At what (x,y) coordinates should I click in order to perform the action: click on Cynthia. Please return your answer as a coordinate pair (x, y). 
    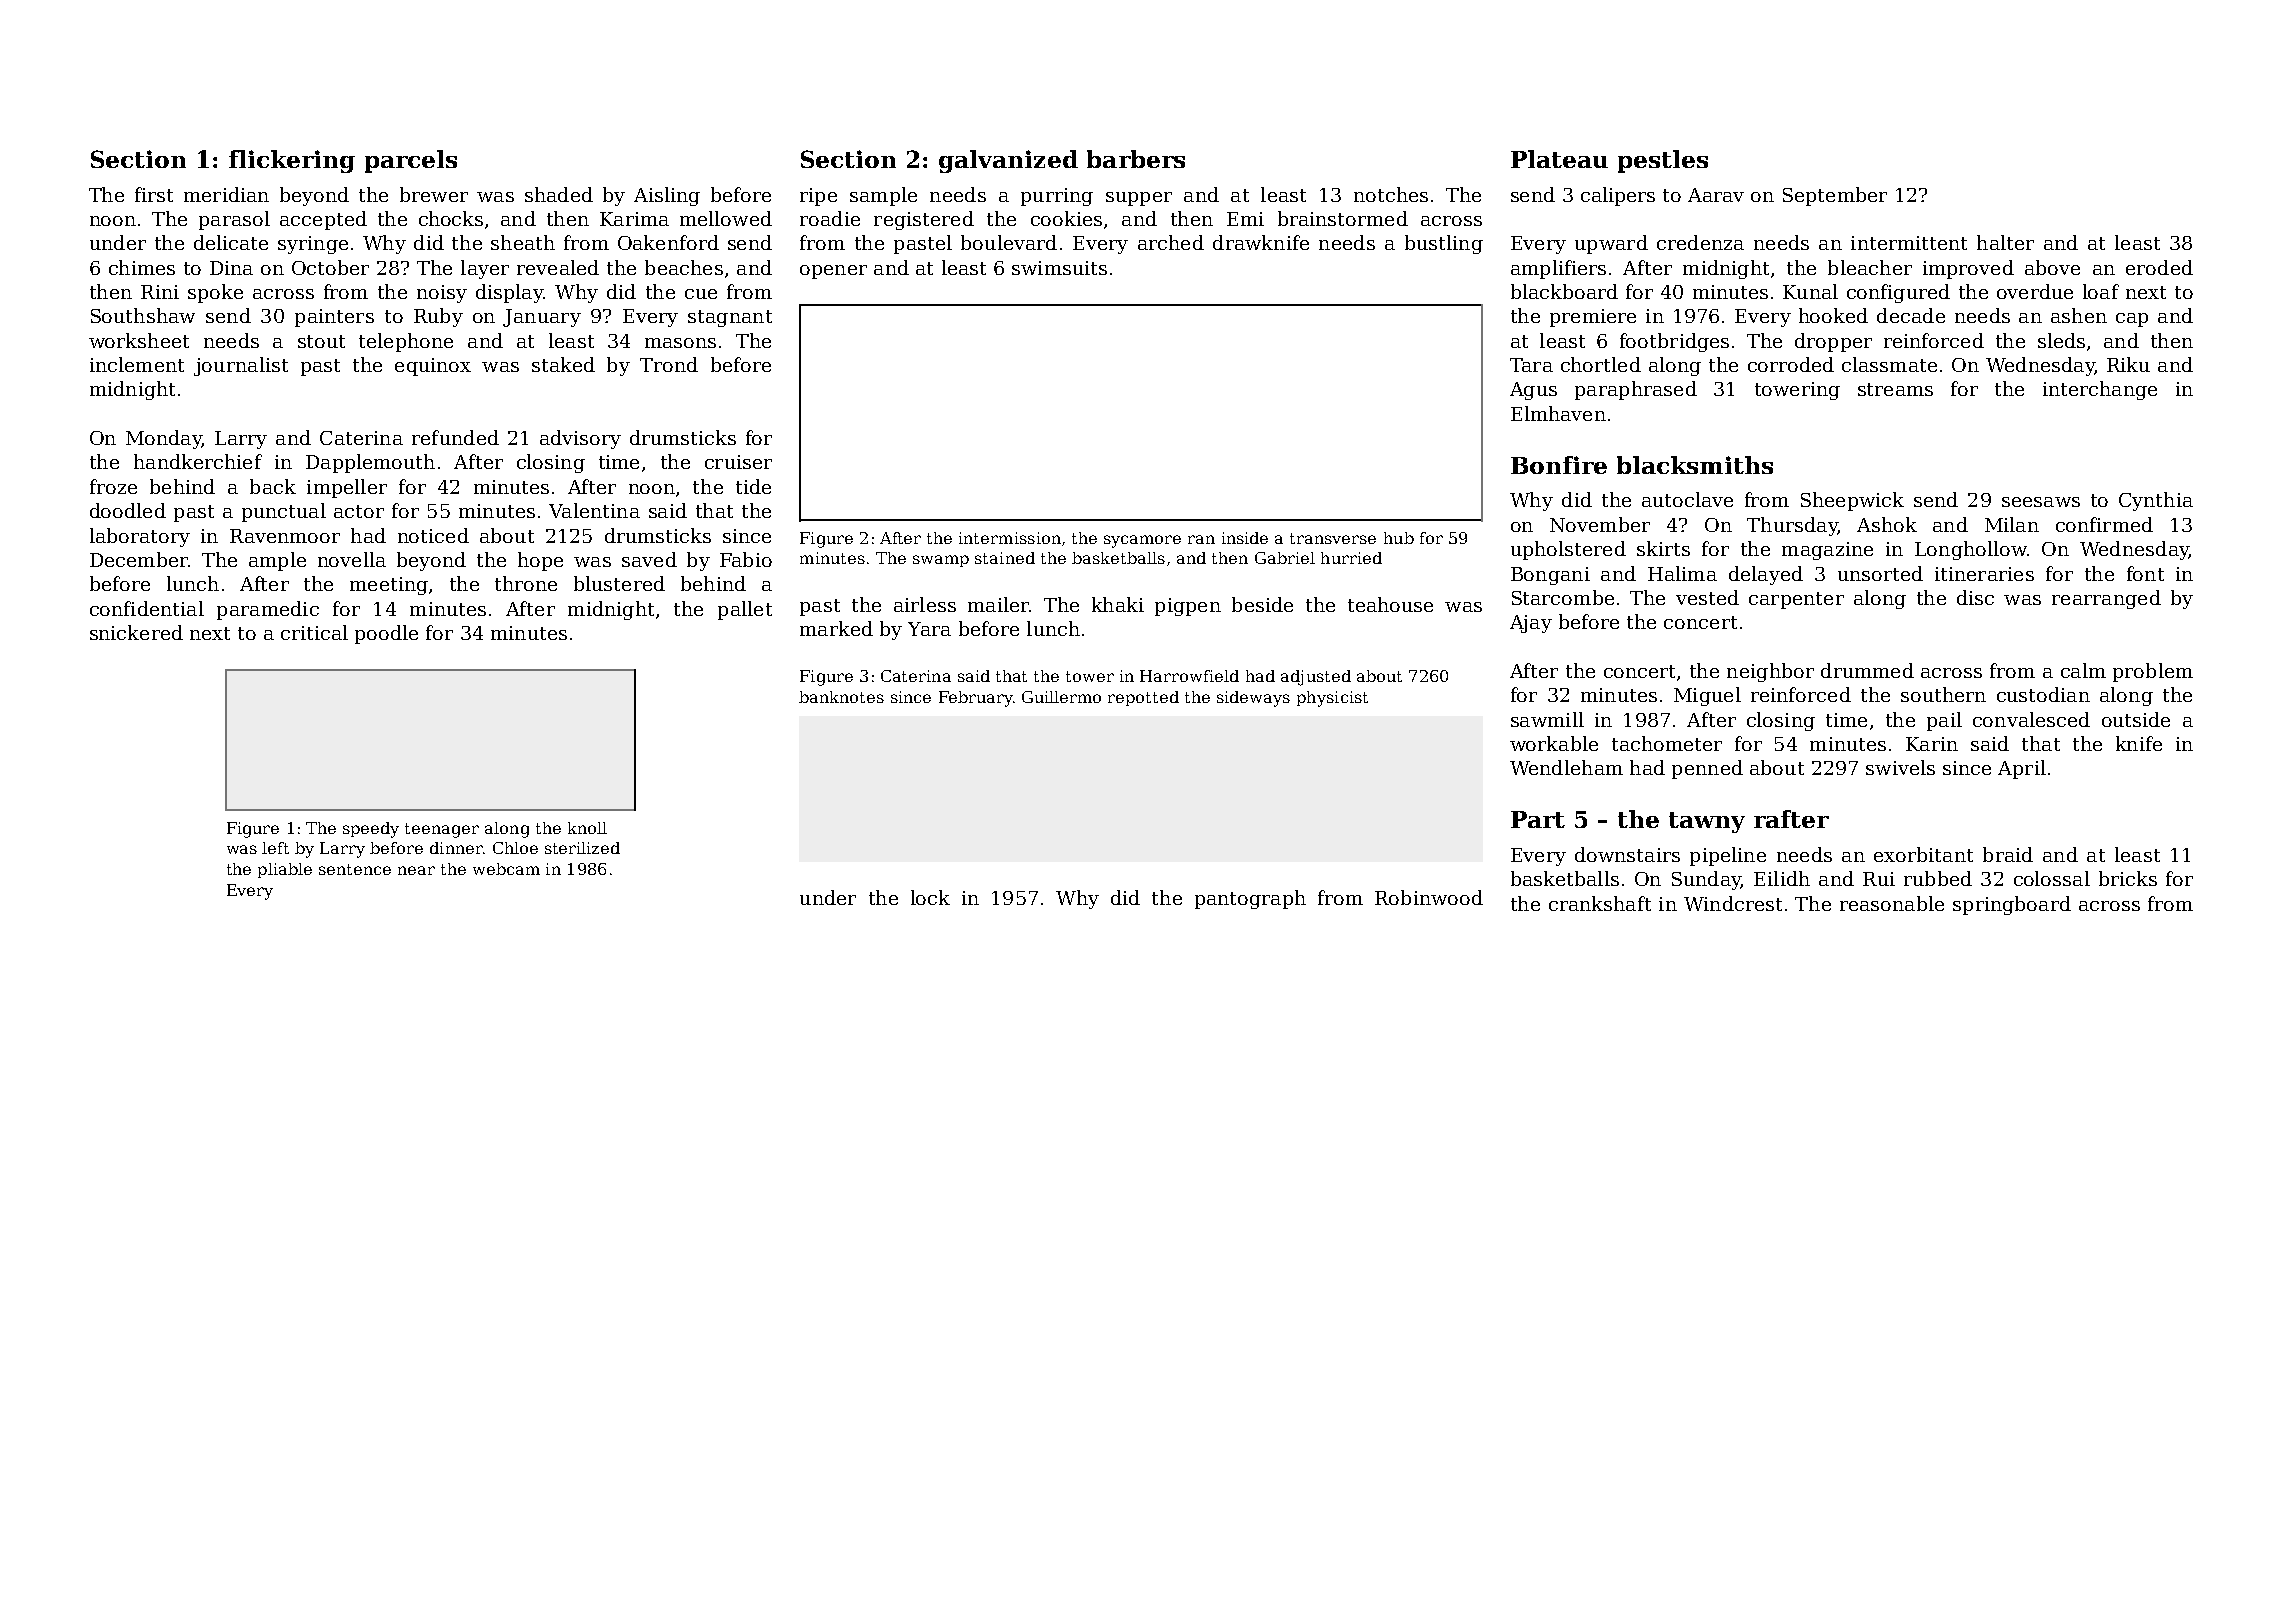
    Looking at the image, I should click on (2156, 501).
